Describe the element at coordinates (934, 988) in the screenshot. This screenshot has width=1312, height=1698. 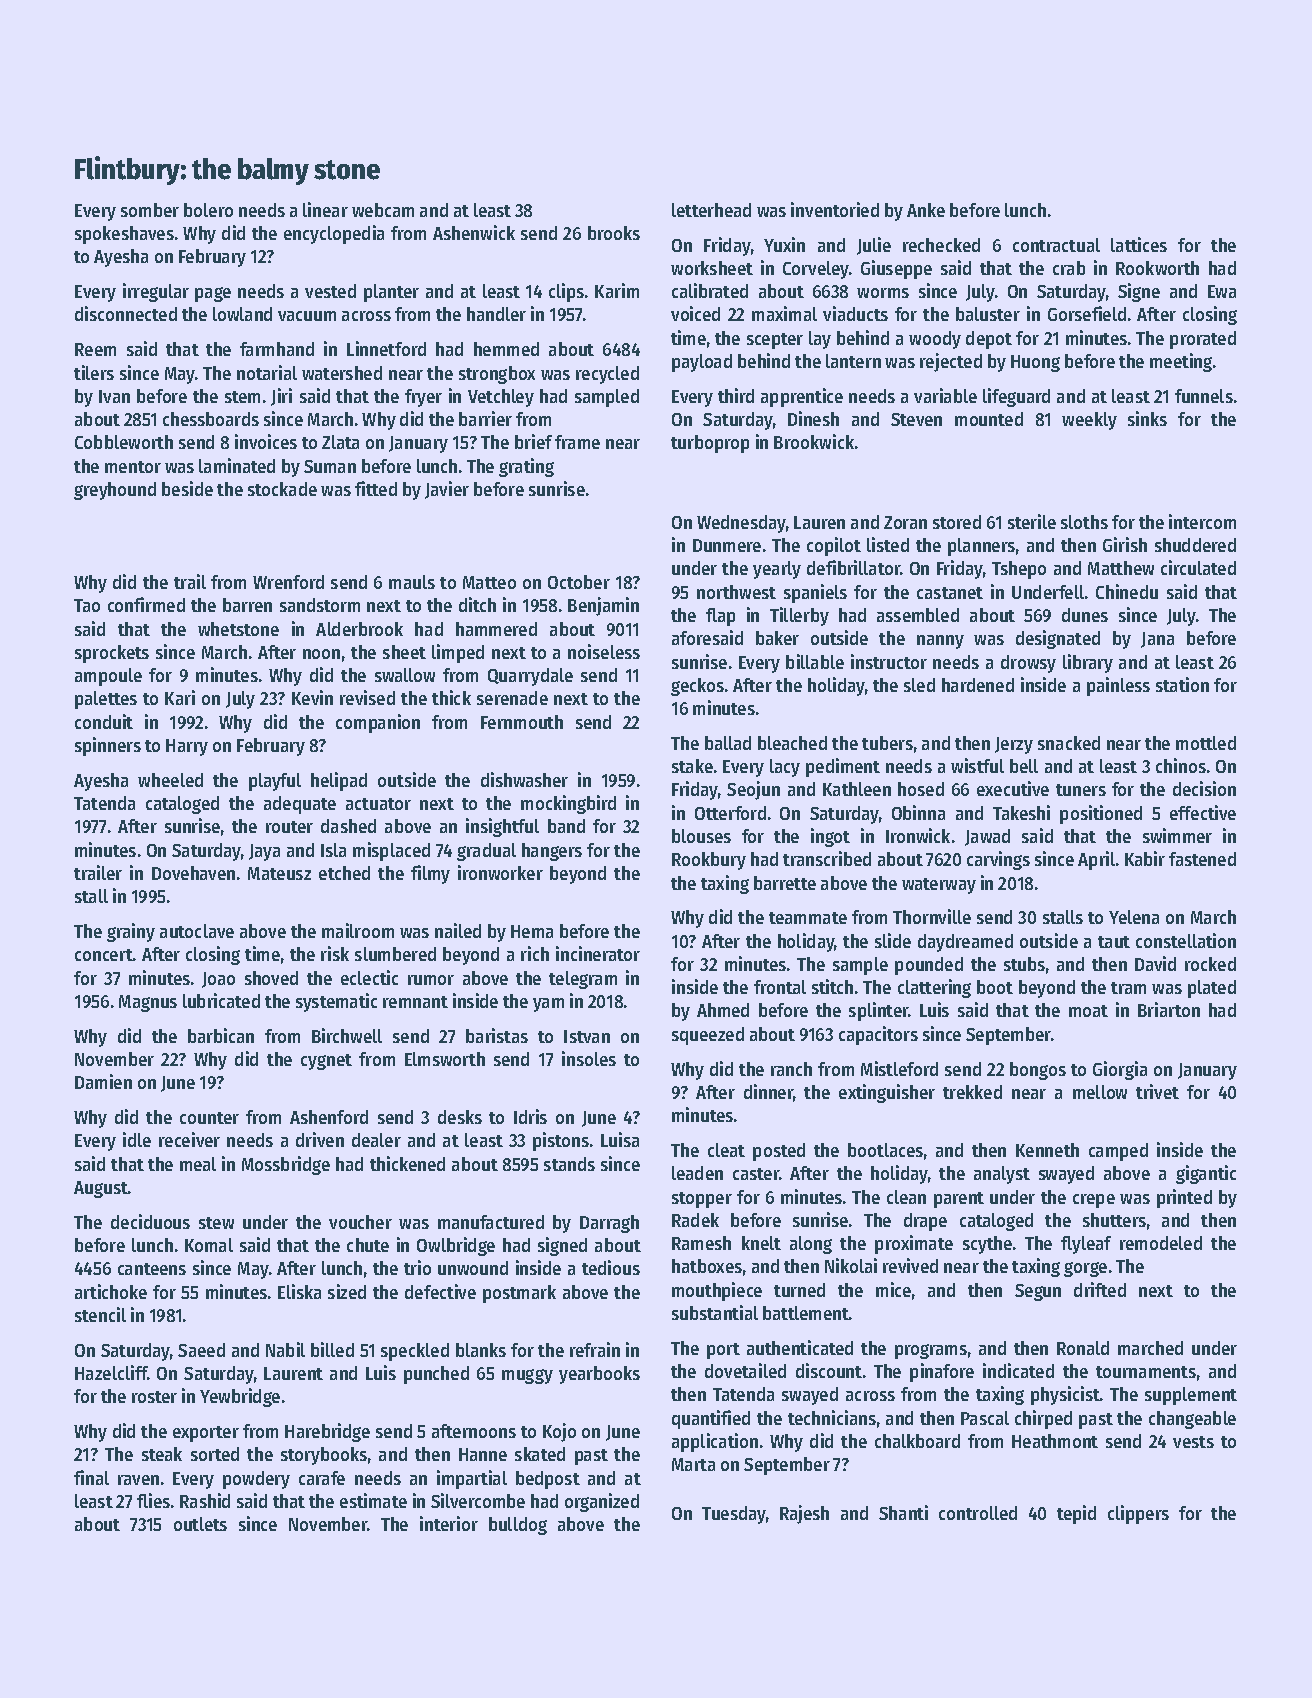
I see `clattering` at that location.
